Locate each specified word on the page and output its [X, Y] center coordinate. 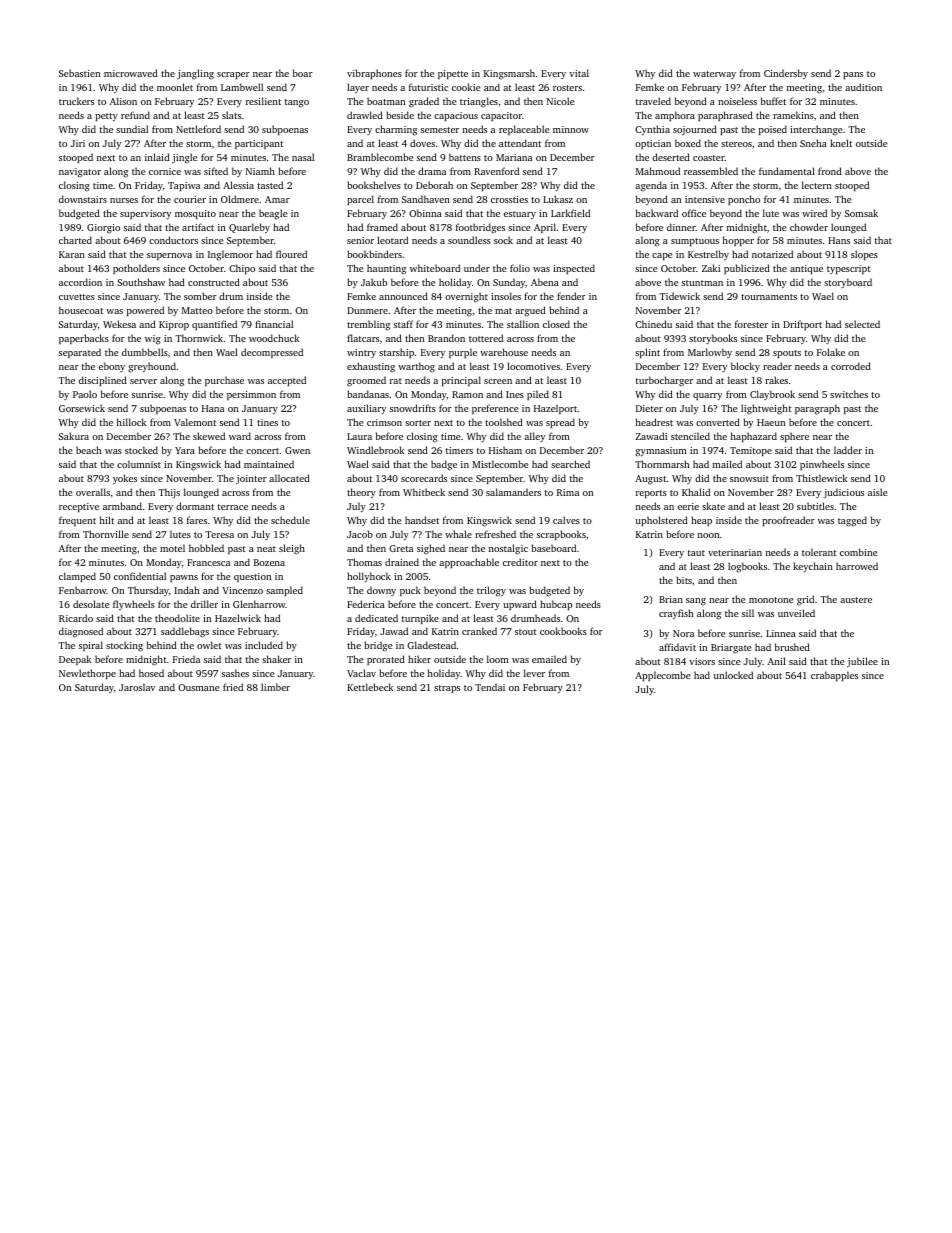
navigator [80, 173]
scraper [233, 75]
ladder [848, 450]
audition [863, 87]
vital [579, 73]
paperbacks [84, 339]
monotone [771, 600]
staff [403, 324]
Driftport [802, 325]
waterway [714, 75]
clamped [77, 577]
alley [534, 437]
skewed [209, 436]
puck [410, 591]
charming [396, 130]
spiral [91, 646]
